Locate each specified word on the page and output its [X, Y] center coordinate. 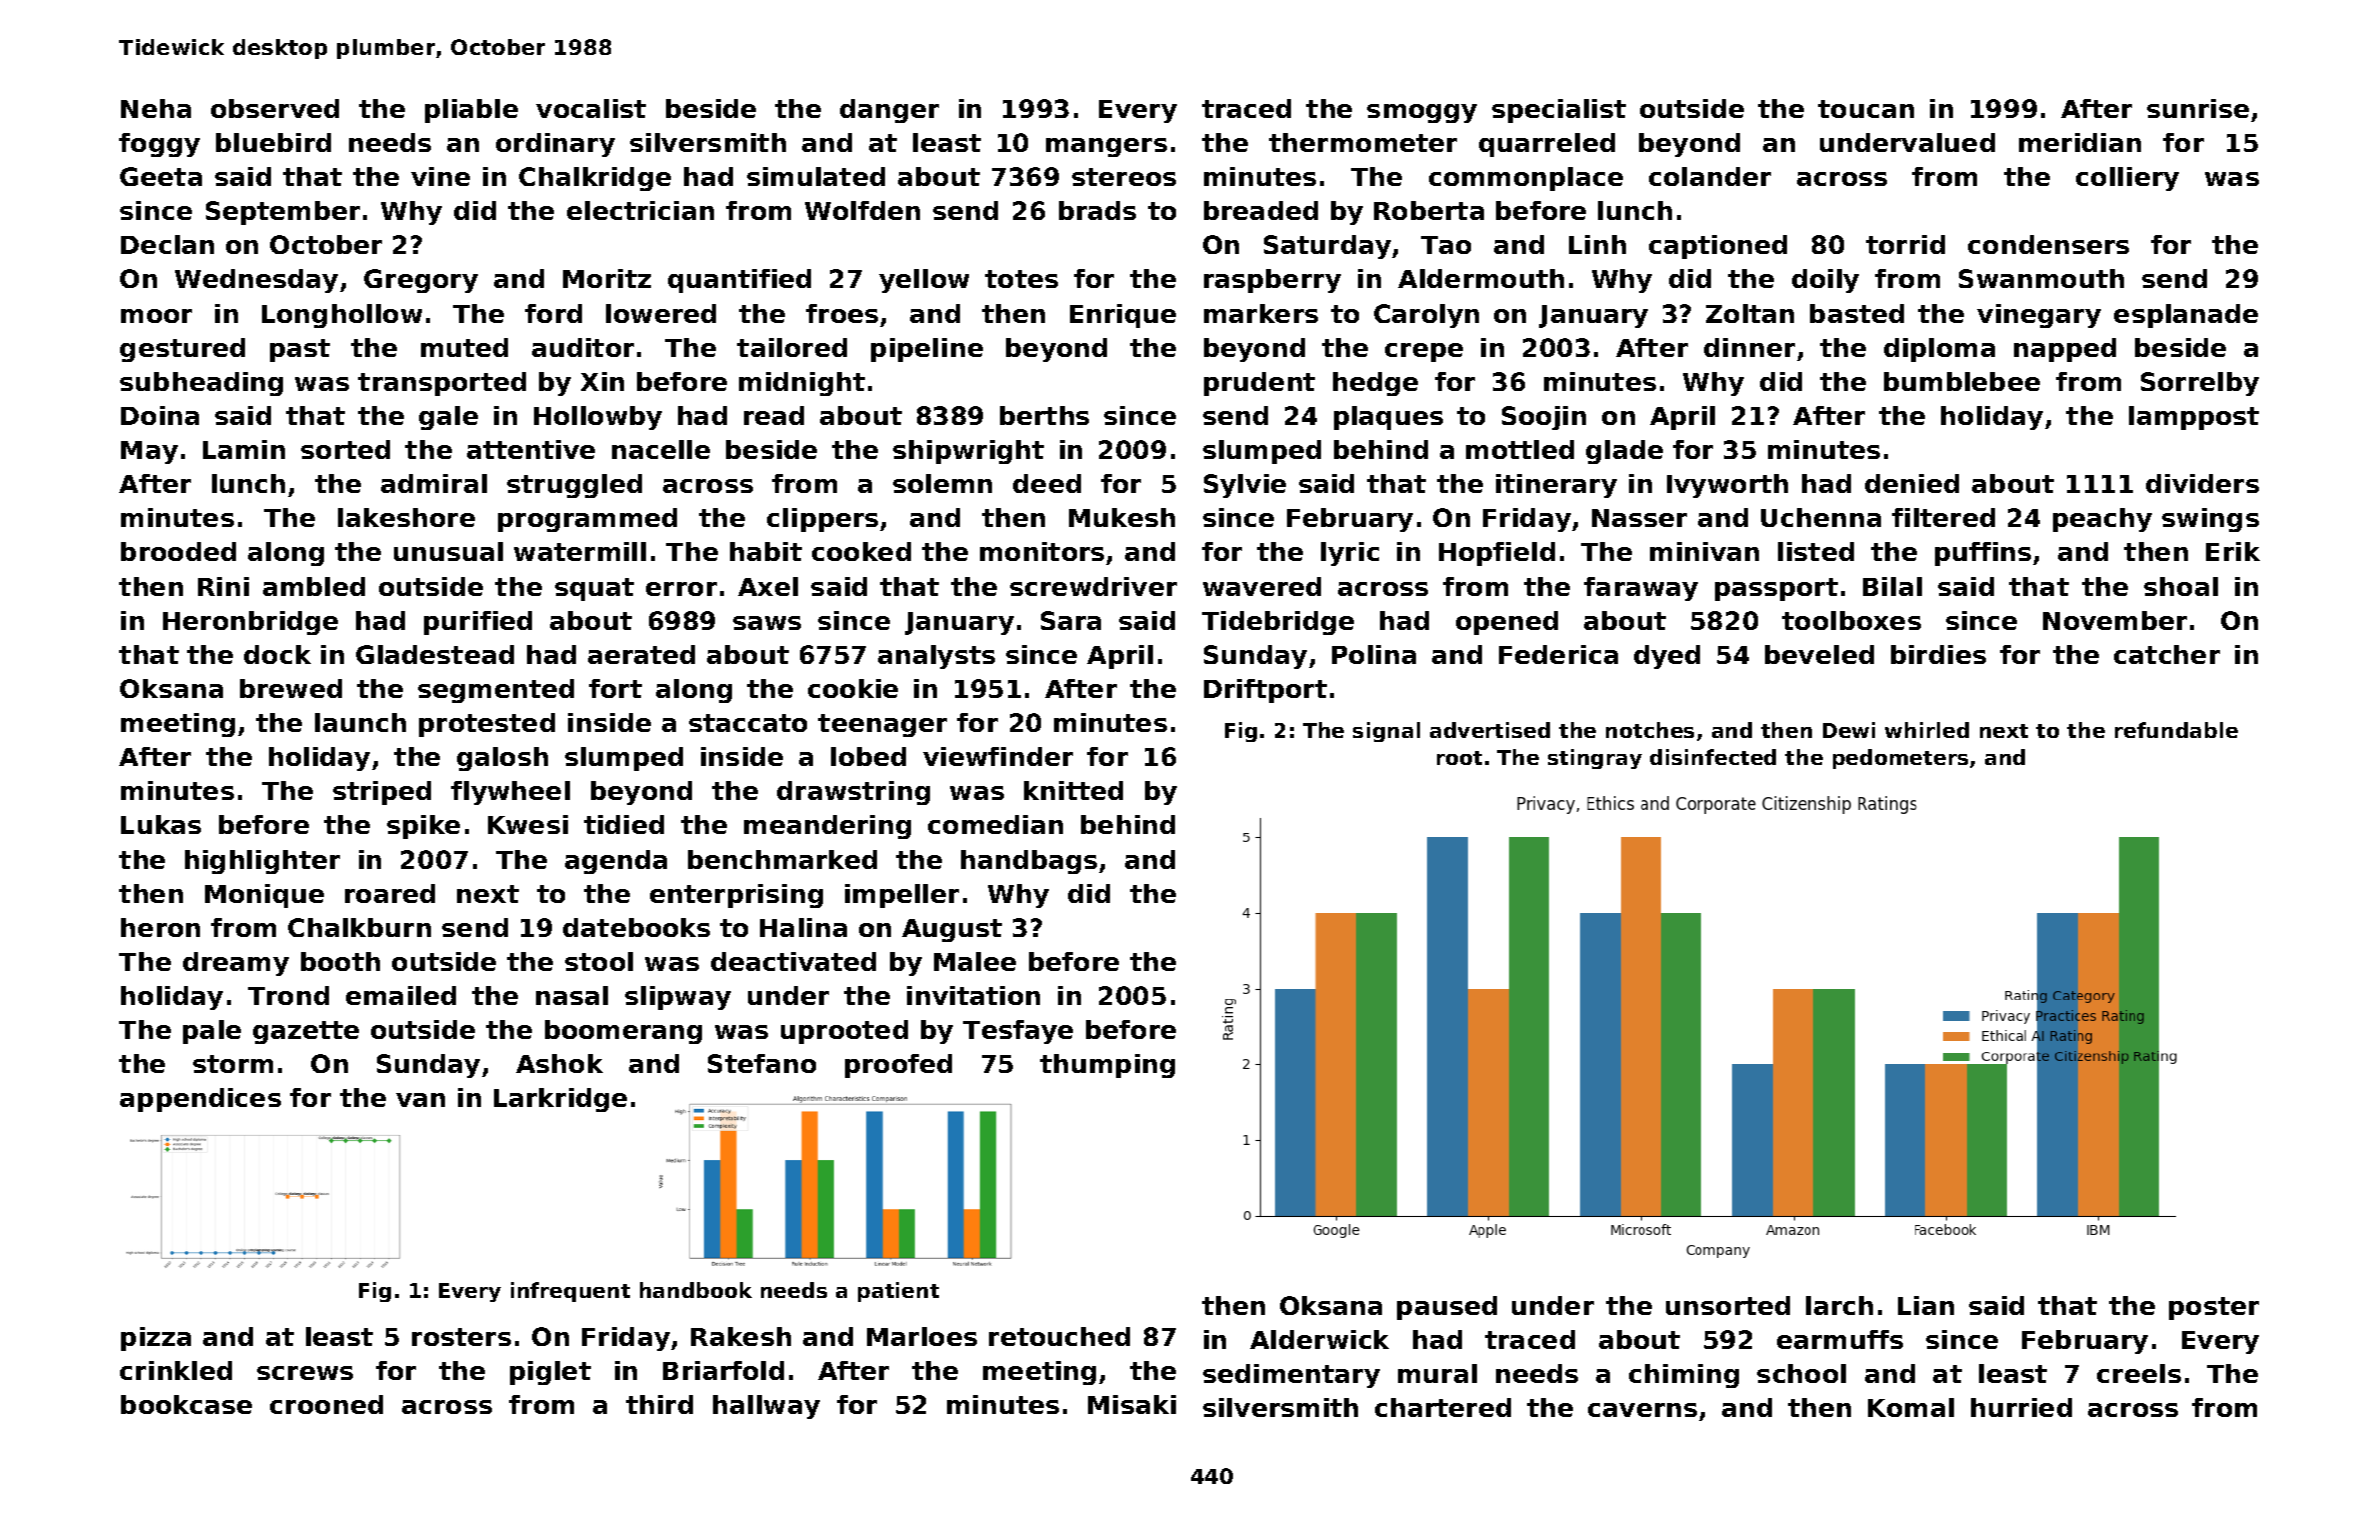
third [659, 1404]
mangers [1106, 147]
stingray [1595, 759]
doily [1825, 281]
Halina [803, 927]
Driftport [1265, 691]
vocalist [591, 108]
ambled [314, 586]
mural [1437, 1373]
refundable [2176, 730]
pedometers [1900, 759]
